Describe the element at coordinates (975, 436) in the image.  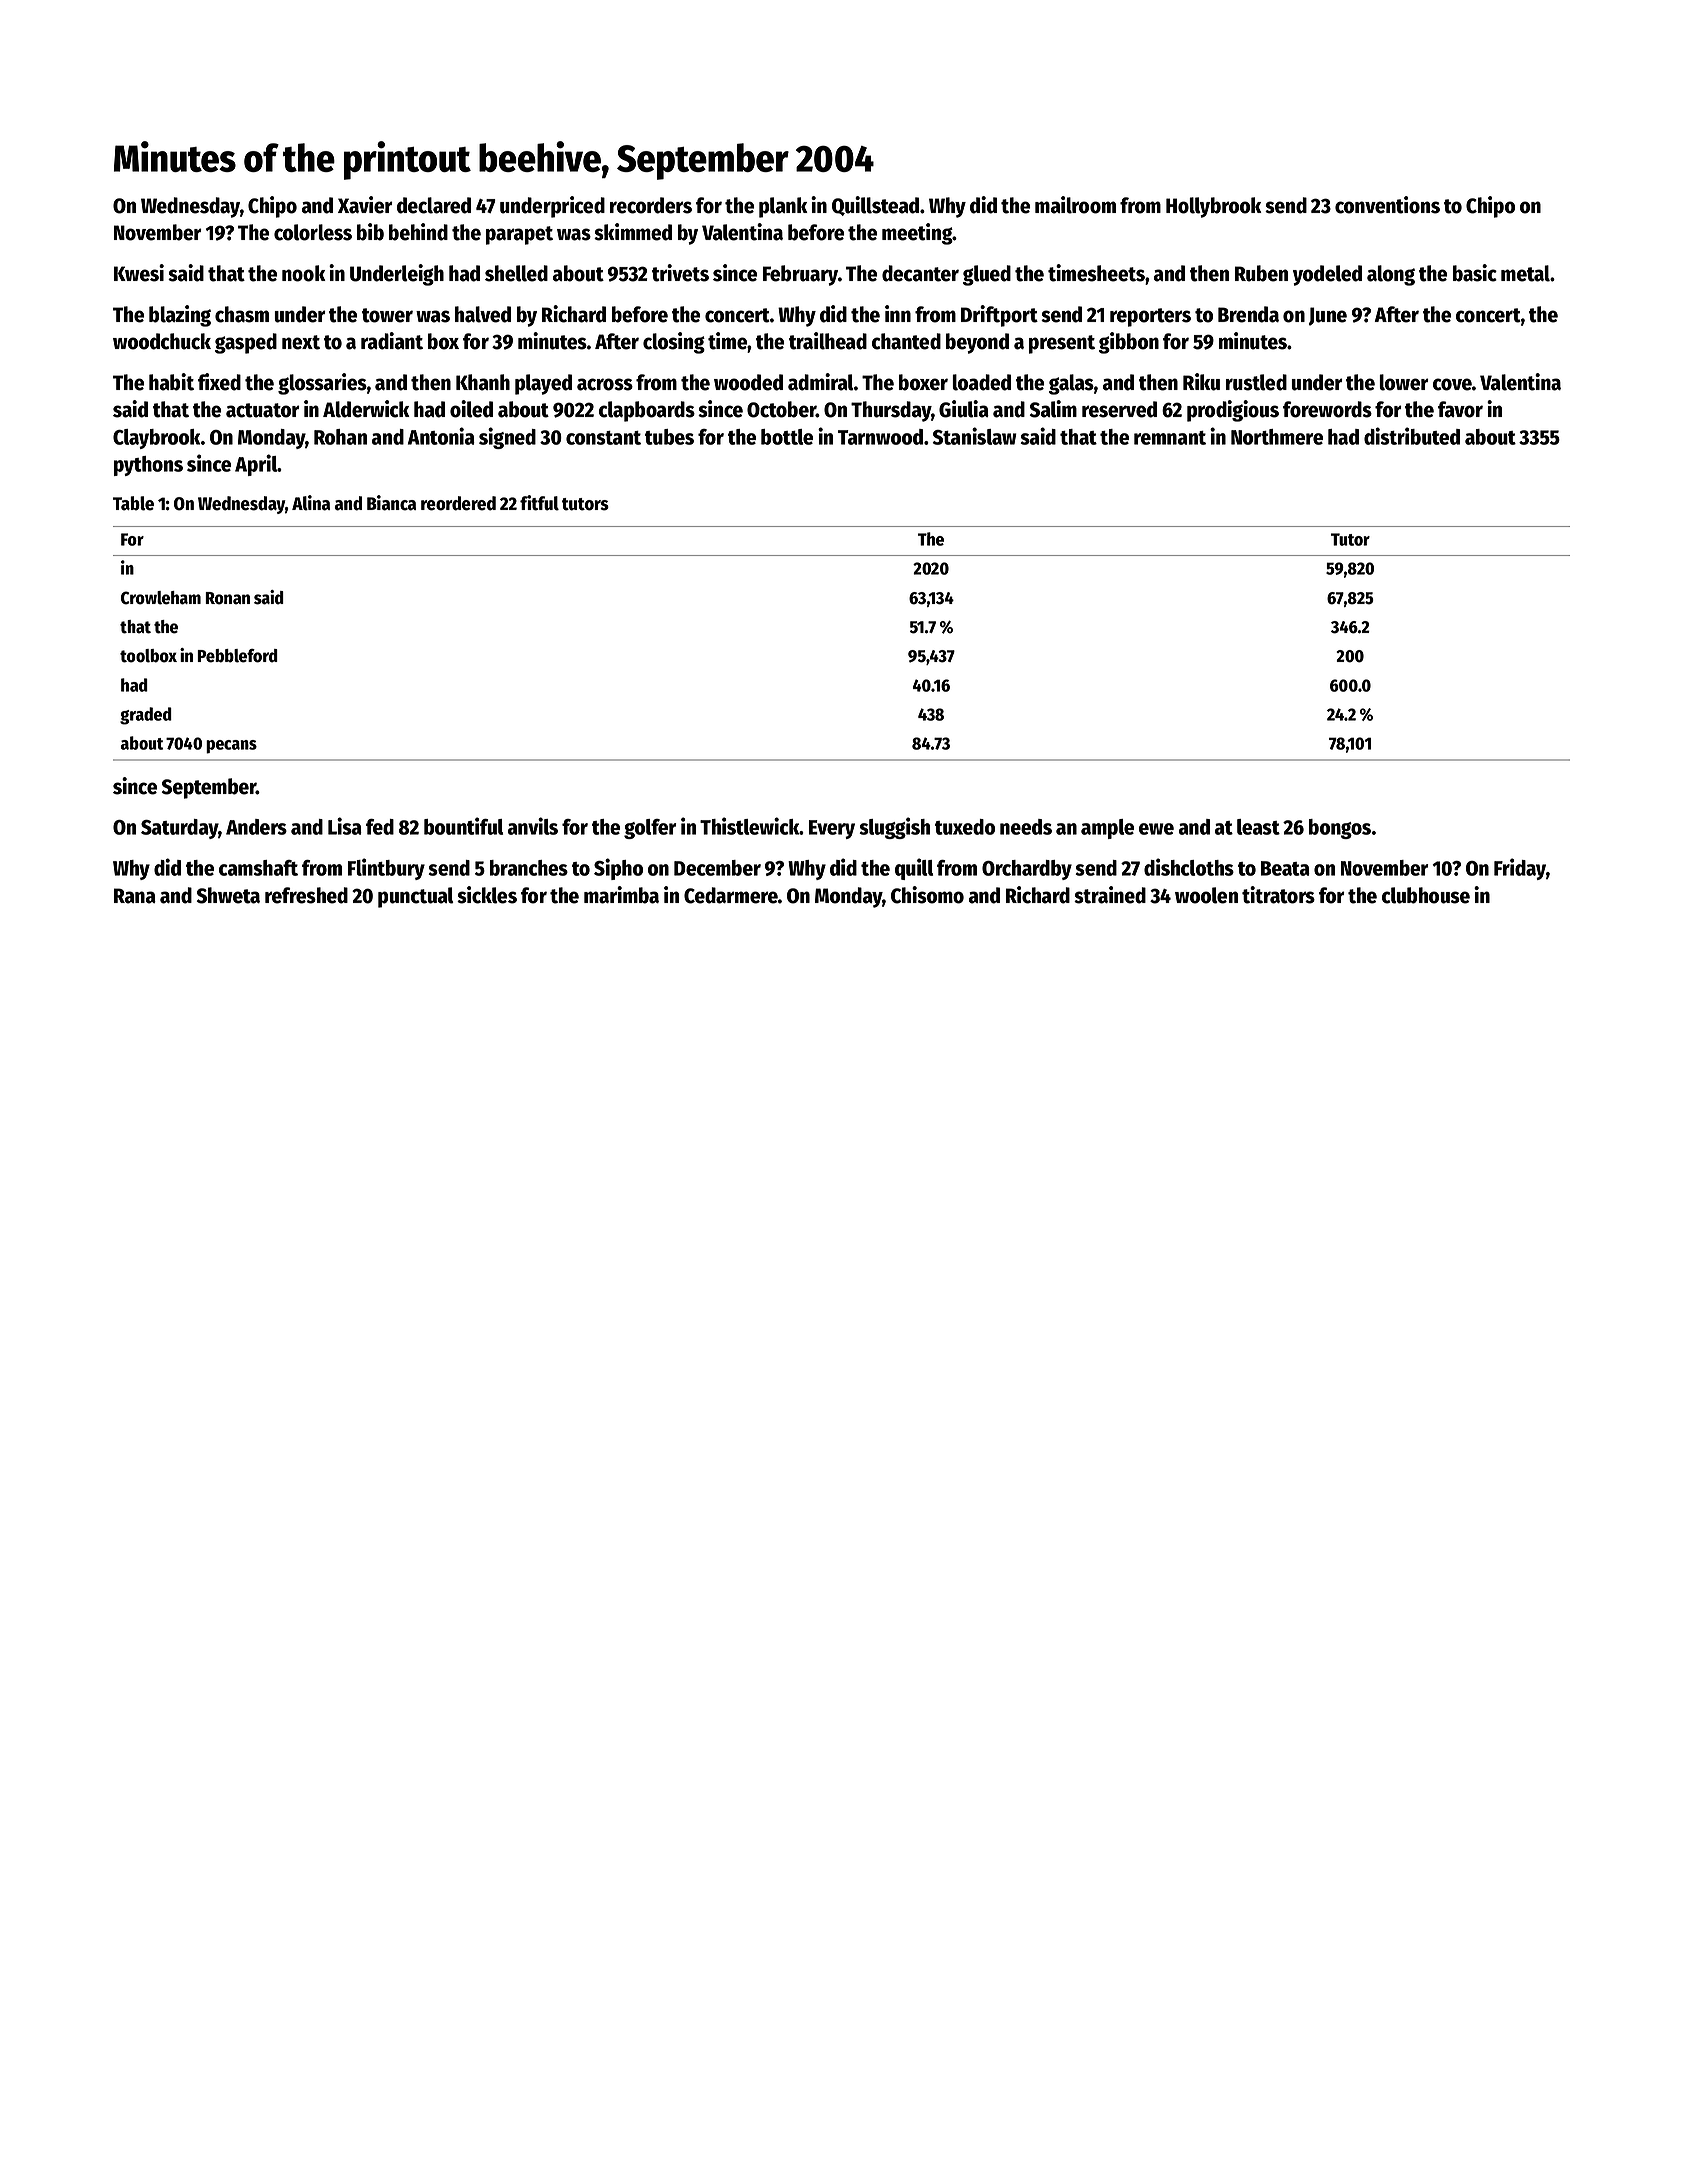
I see `Stanislaw` at that location.
